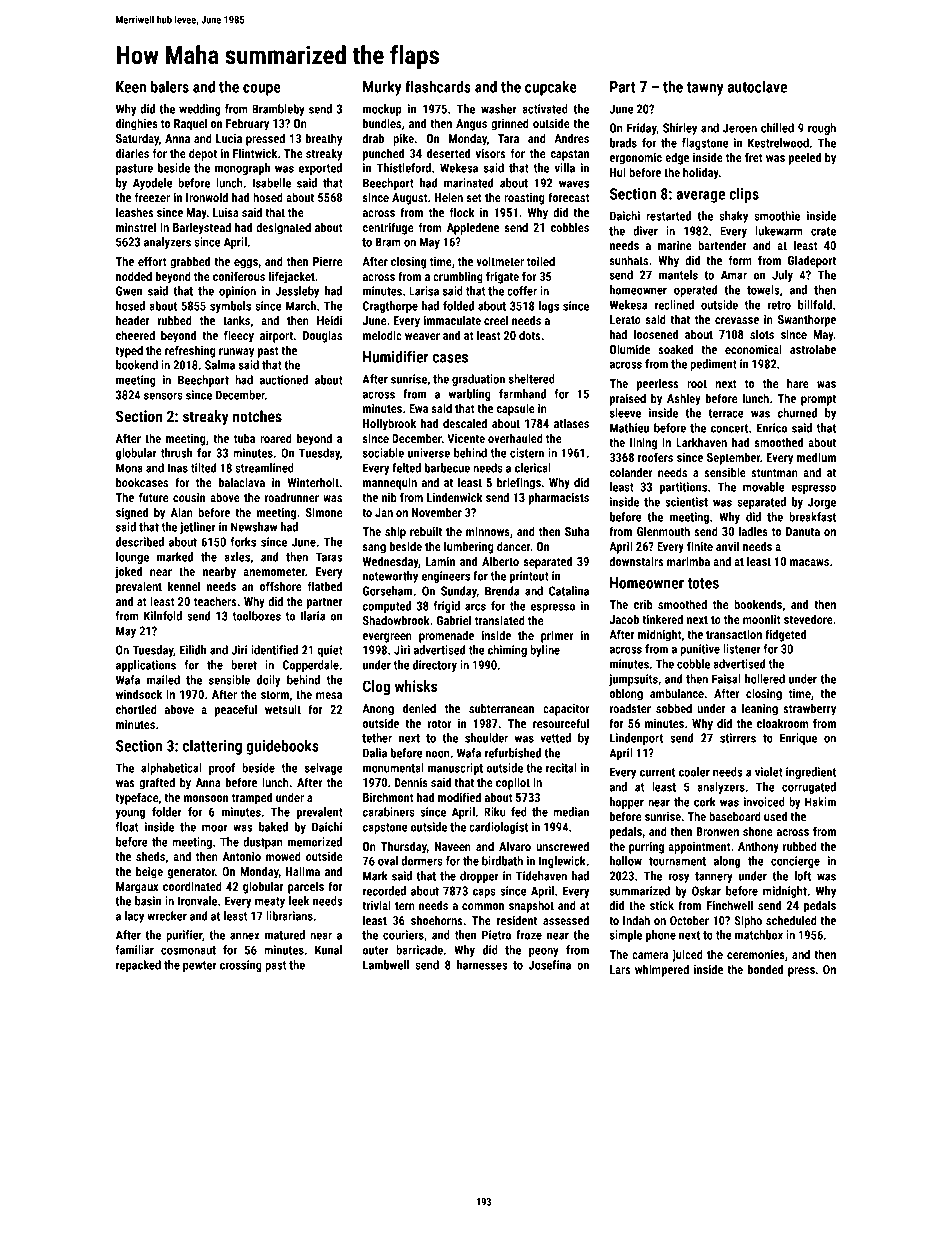  I want to click on flashcards, so click(438, 86).
